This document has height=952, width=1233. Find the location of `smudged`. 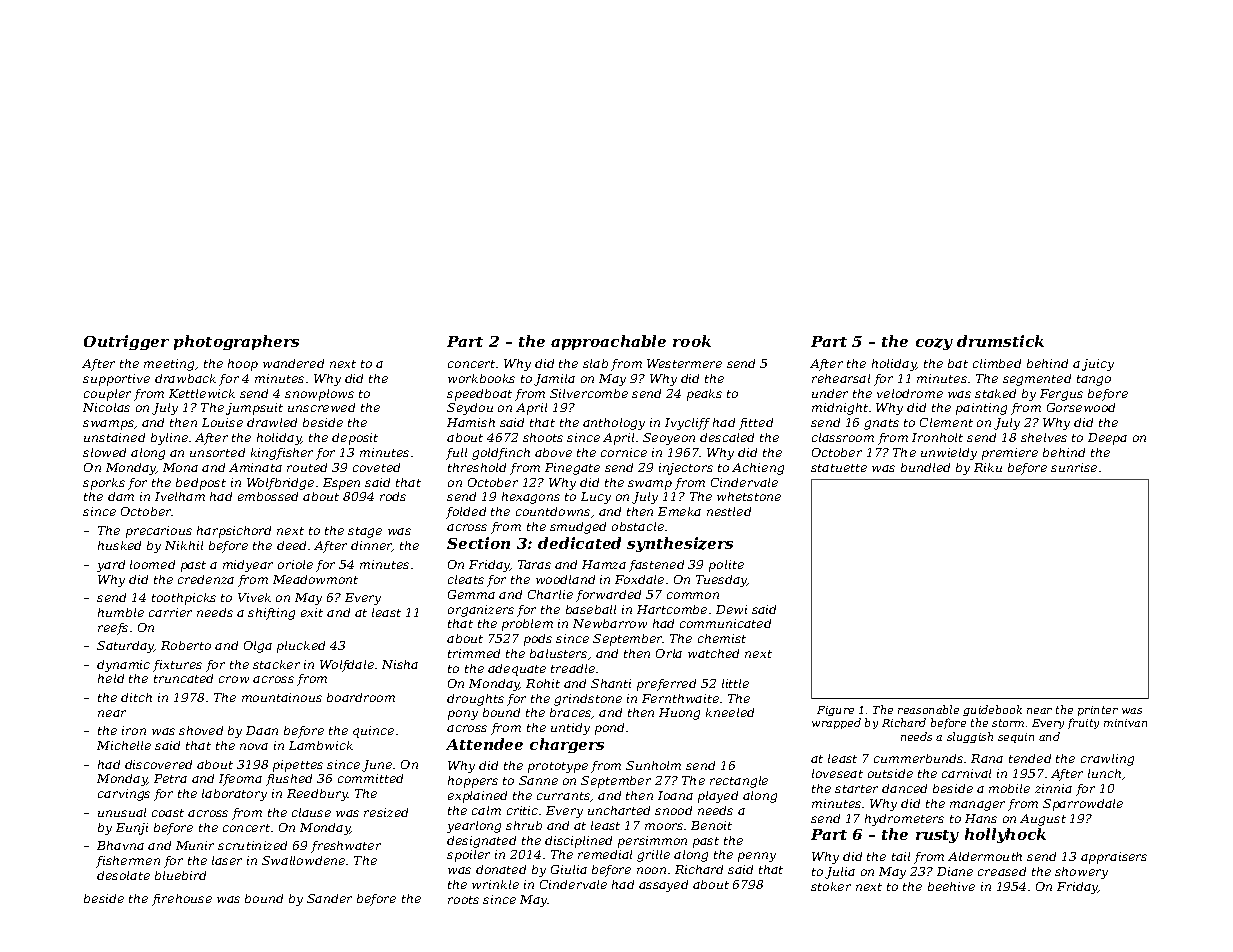

smudged is located at coordinates (578, 528).
